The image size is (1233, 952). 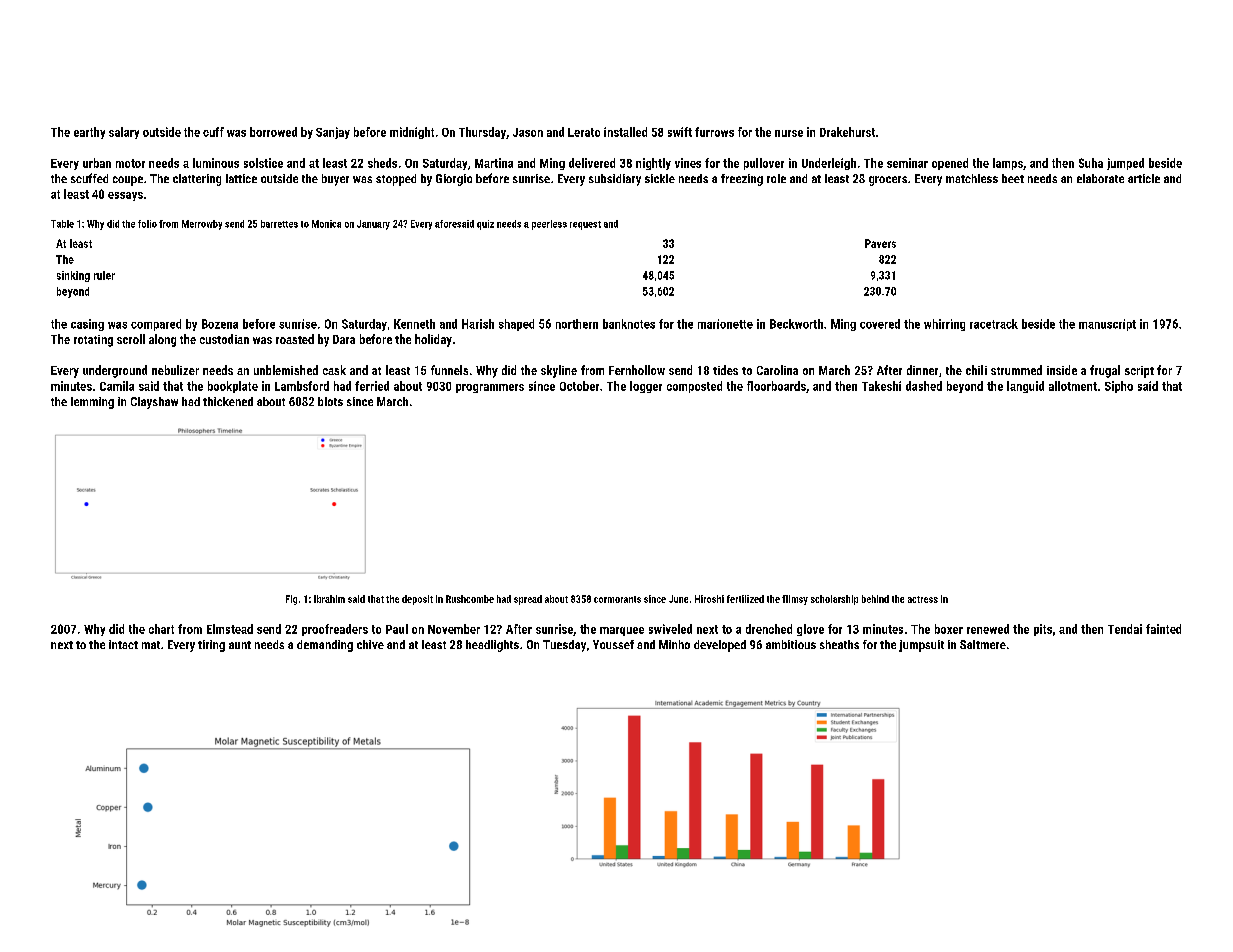 I want to click on request, so click(x=585, y=225).
